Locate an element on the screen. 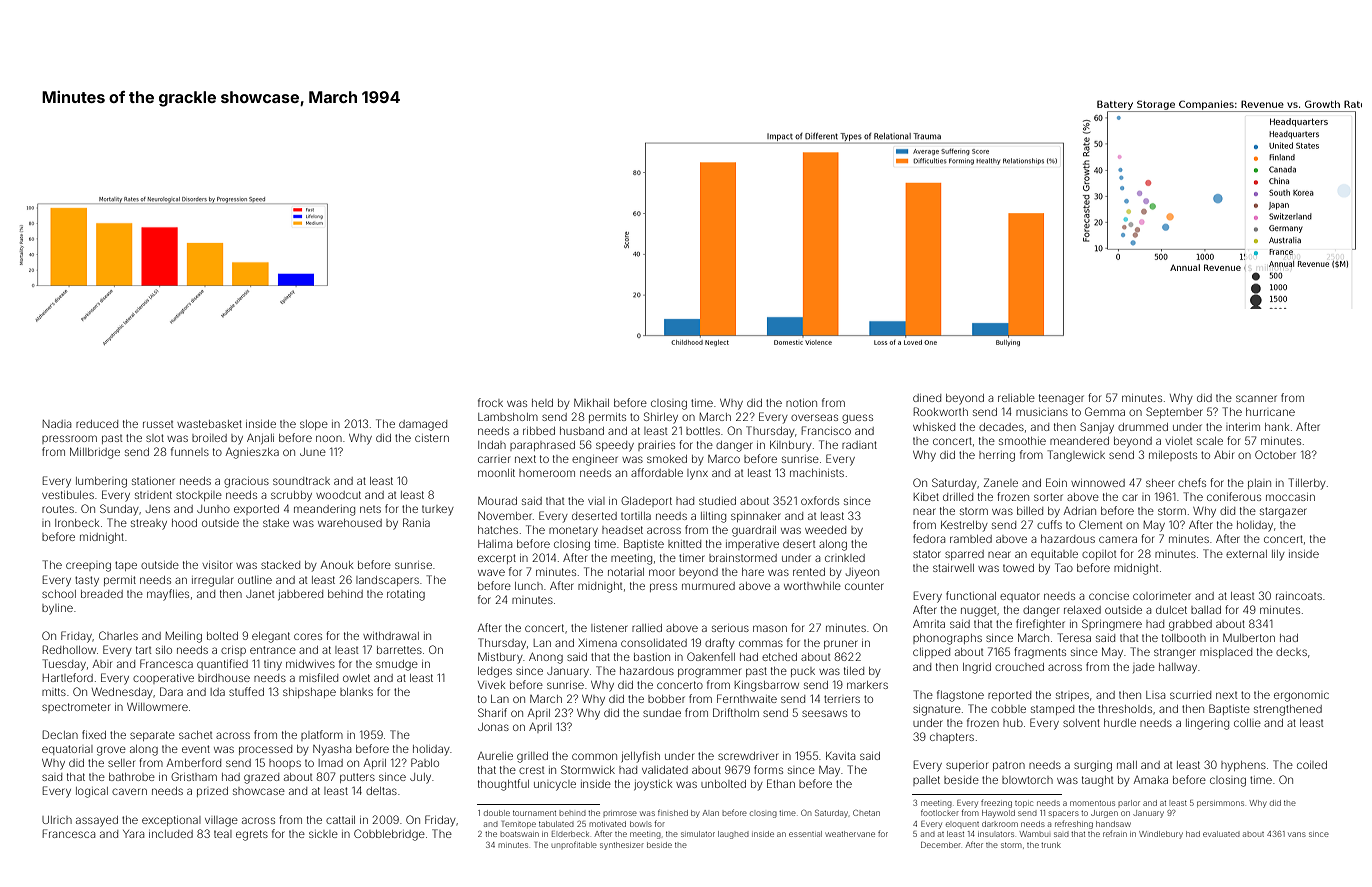  Halima is located at coordinates (495, 544).
